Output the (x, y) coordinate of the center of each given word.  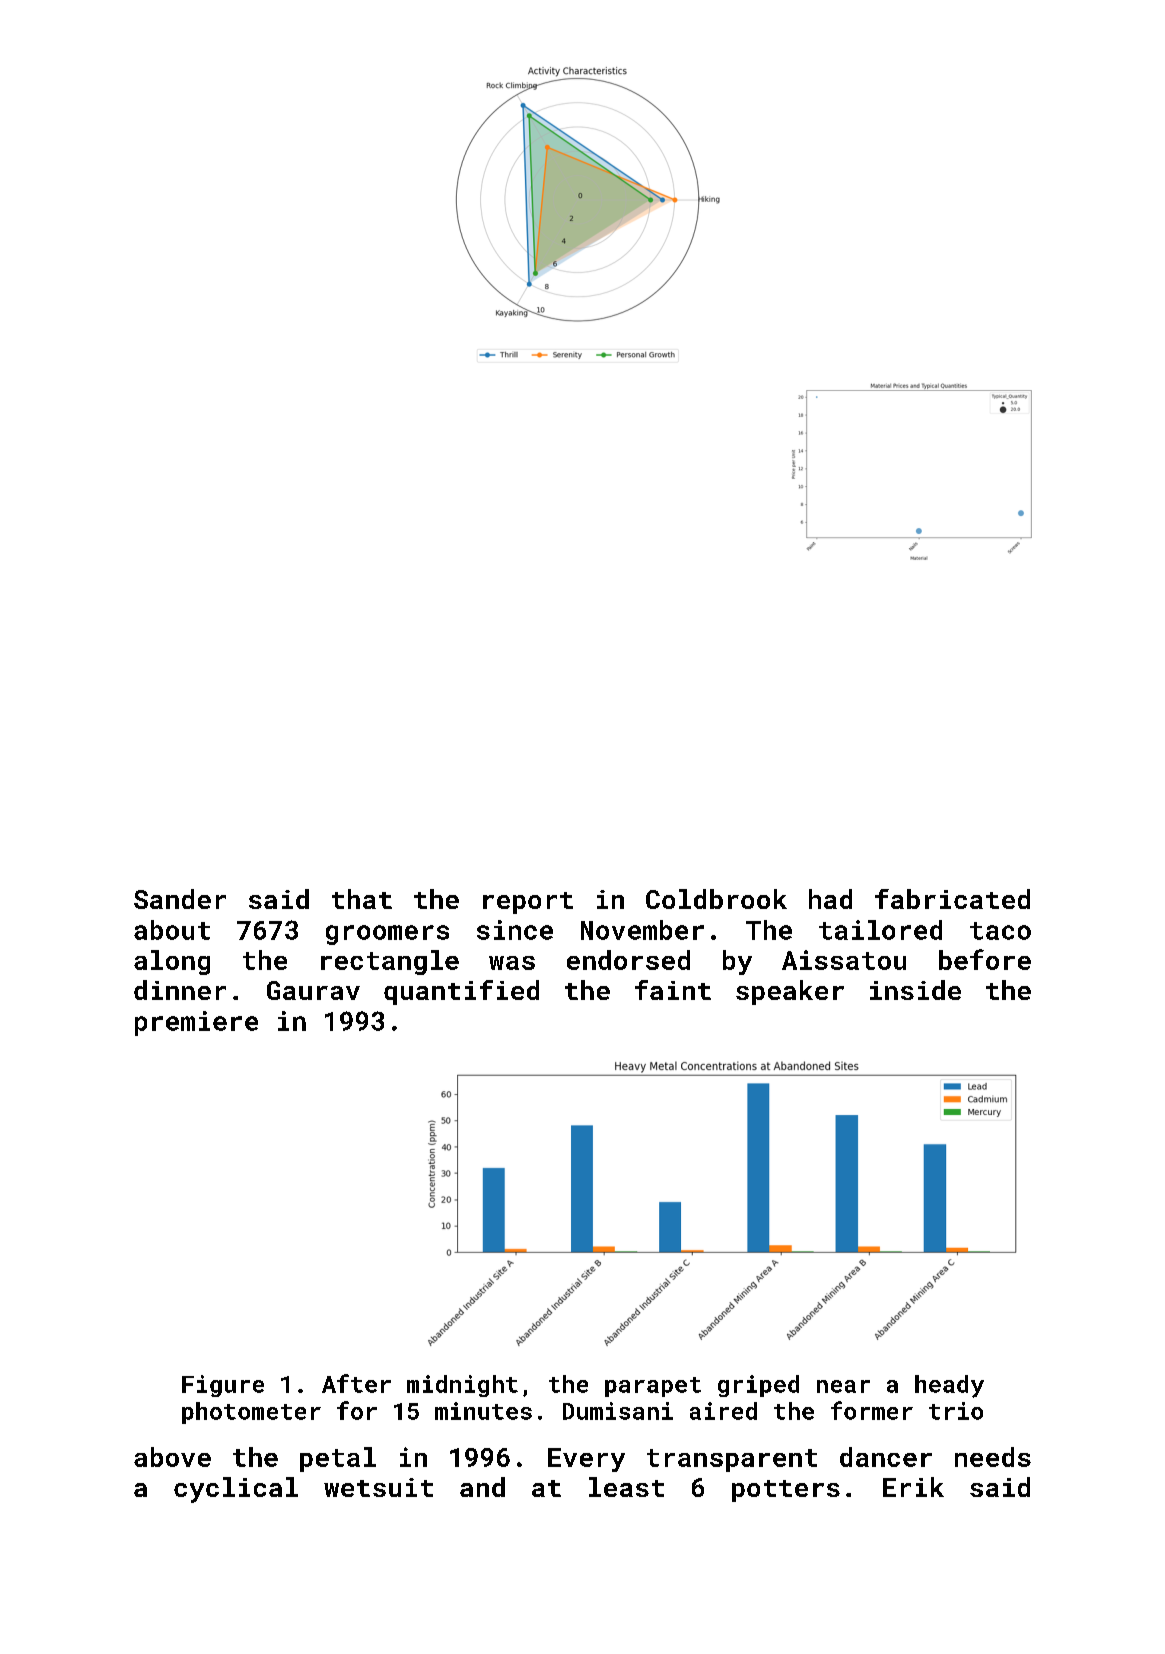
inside (915, 990)
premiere (196, 1023)
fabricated (952, 899)
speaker (790, 992)
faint (673, 990)
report (528, 903)
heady (949, 1386)
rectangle (390, 962)
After (356, 1383)
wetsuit (378, 1487)
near (843, 1386)
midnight (462, 1386)
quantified (461, 992)
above (172, 1457)
